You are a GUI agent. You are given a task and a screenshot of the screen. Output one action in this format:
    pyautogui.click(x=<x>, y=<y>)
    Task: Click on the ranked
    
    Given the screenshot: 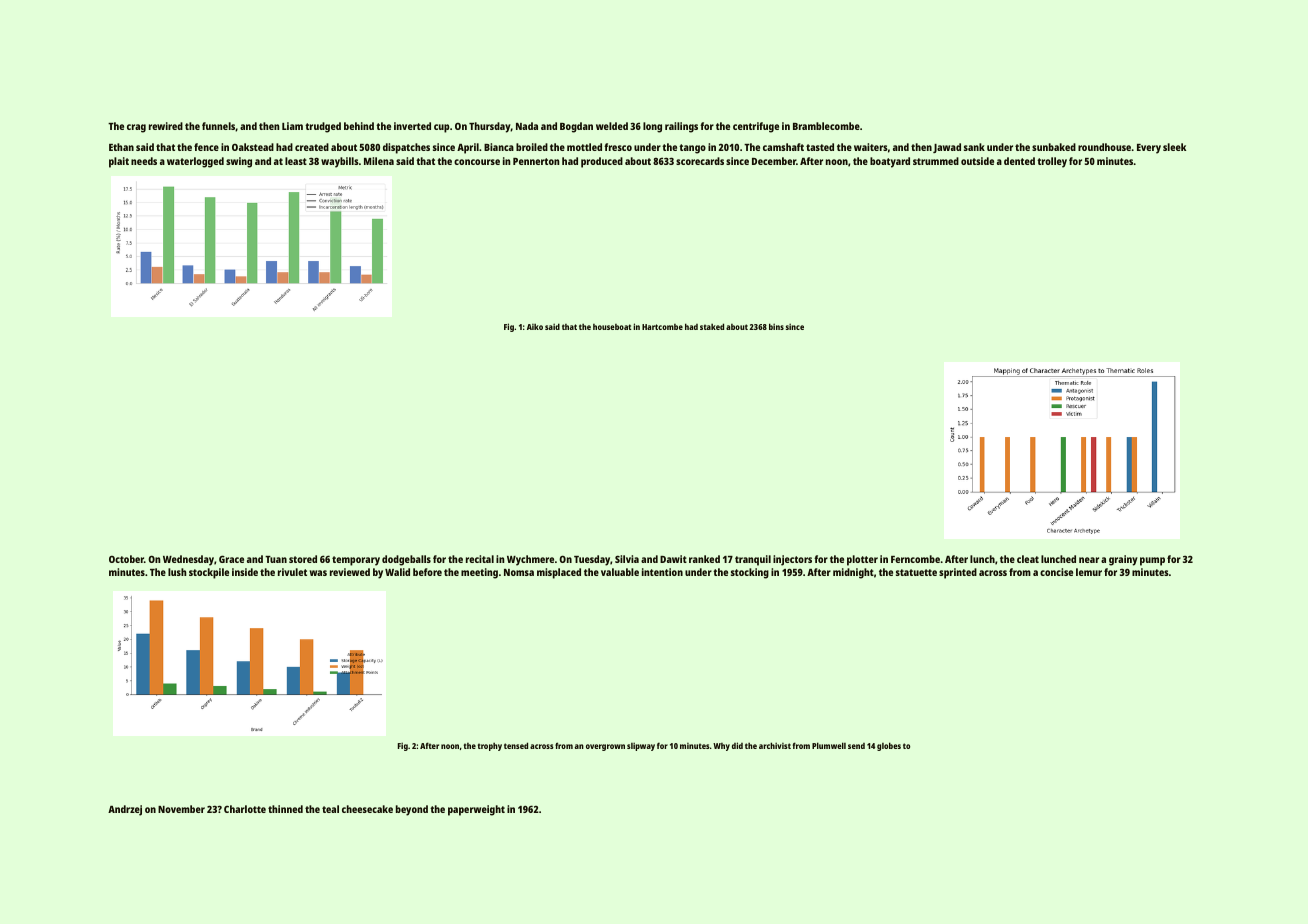 What is the action you would take?
    pyautogui.click(x=704, y=559)
